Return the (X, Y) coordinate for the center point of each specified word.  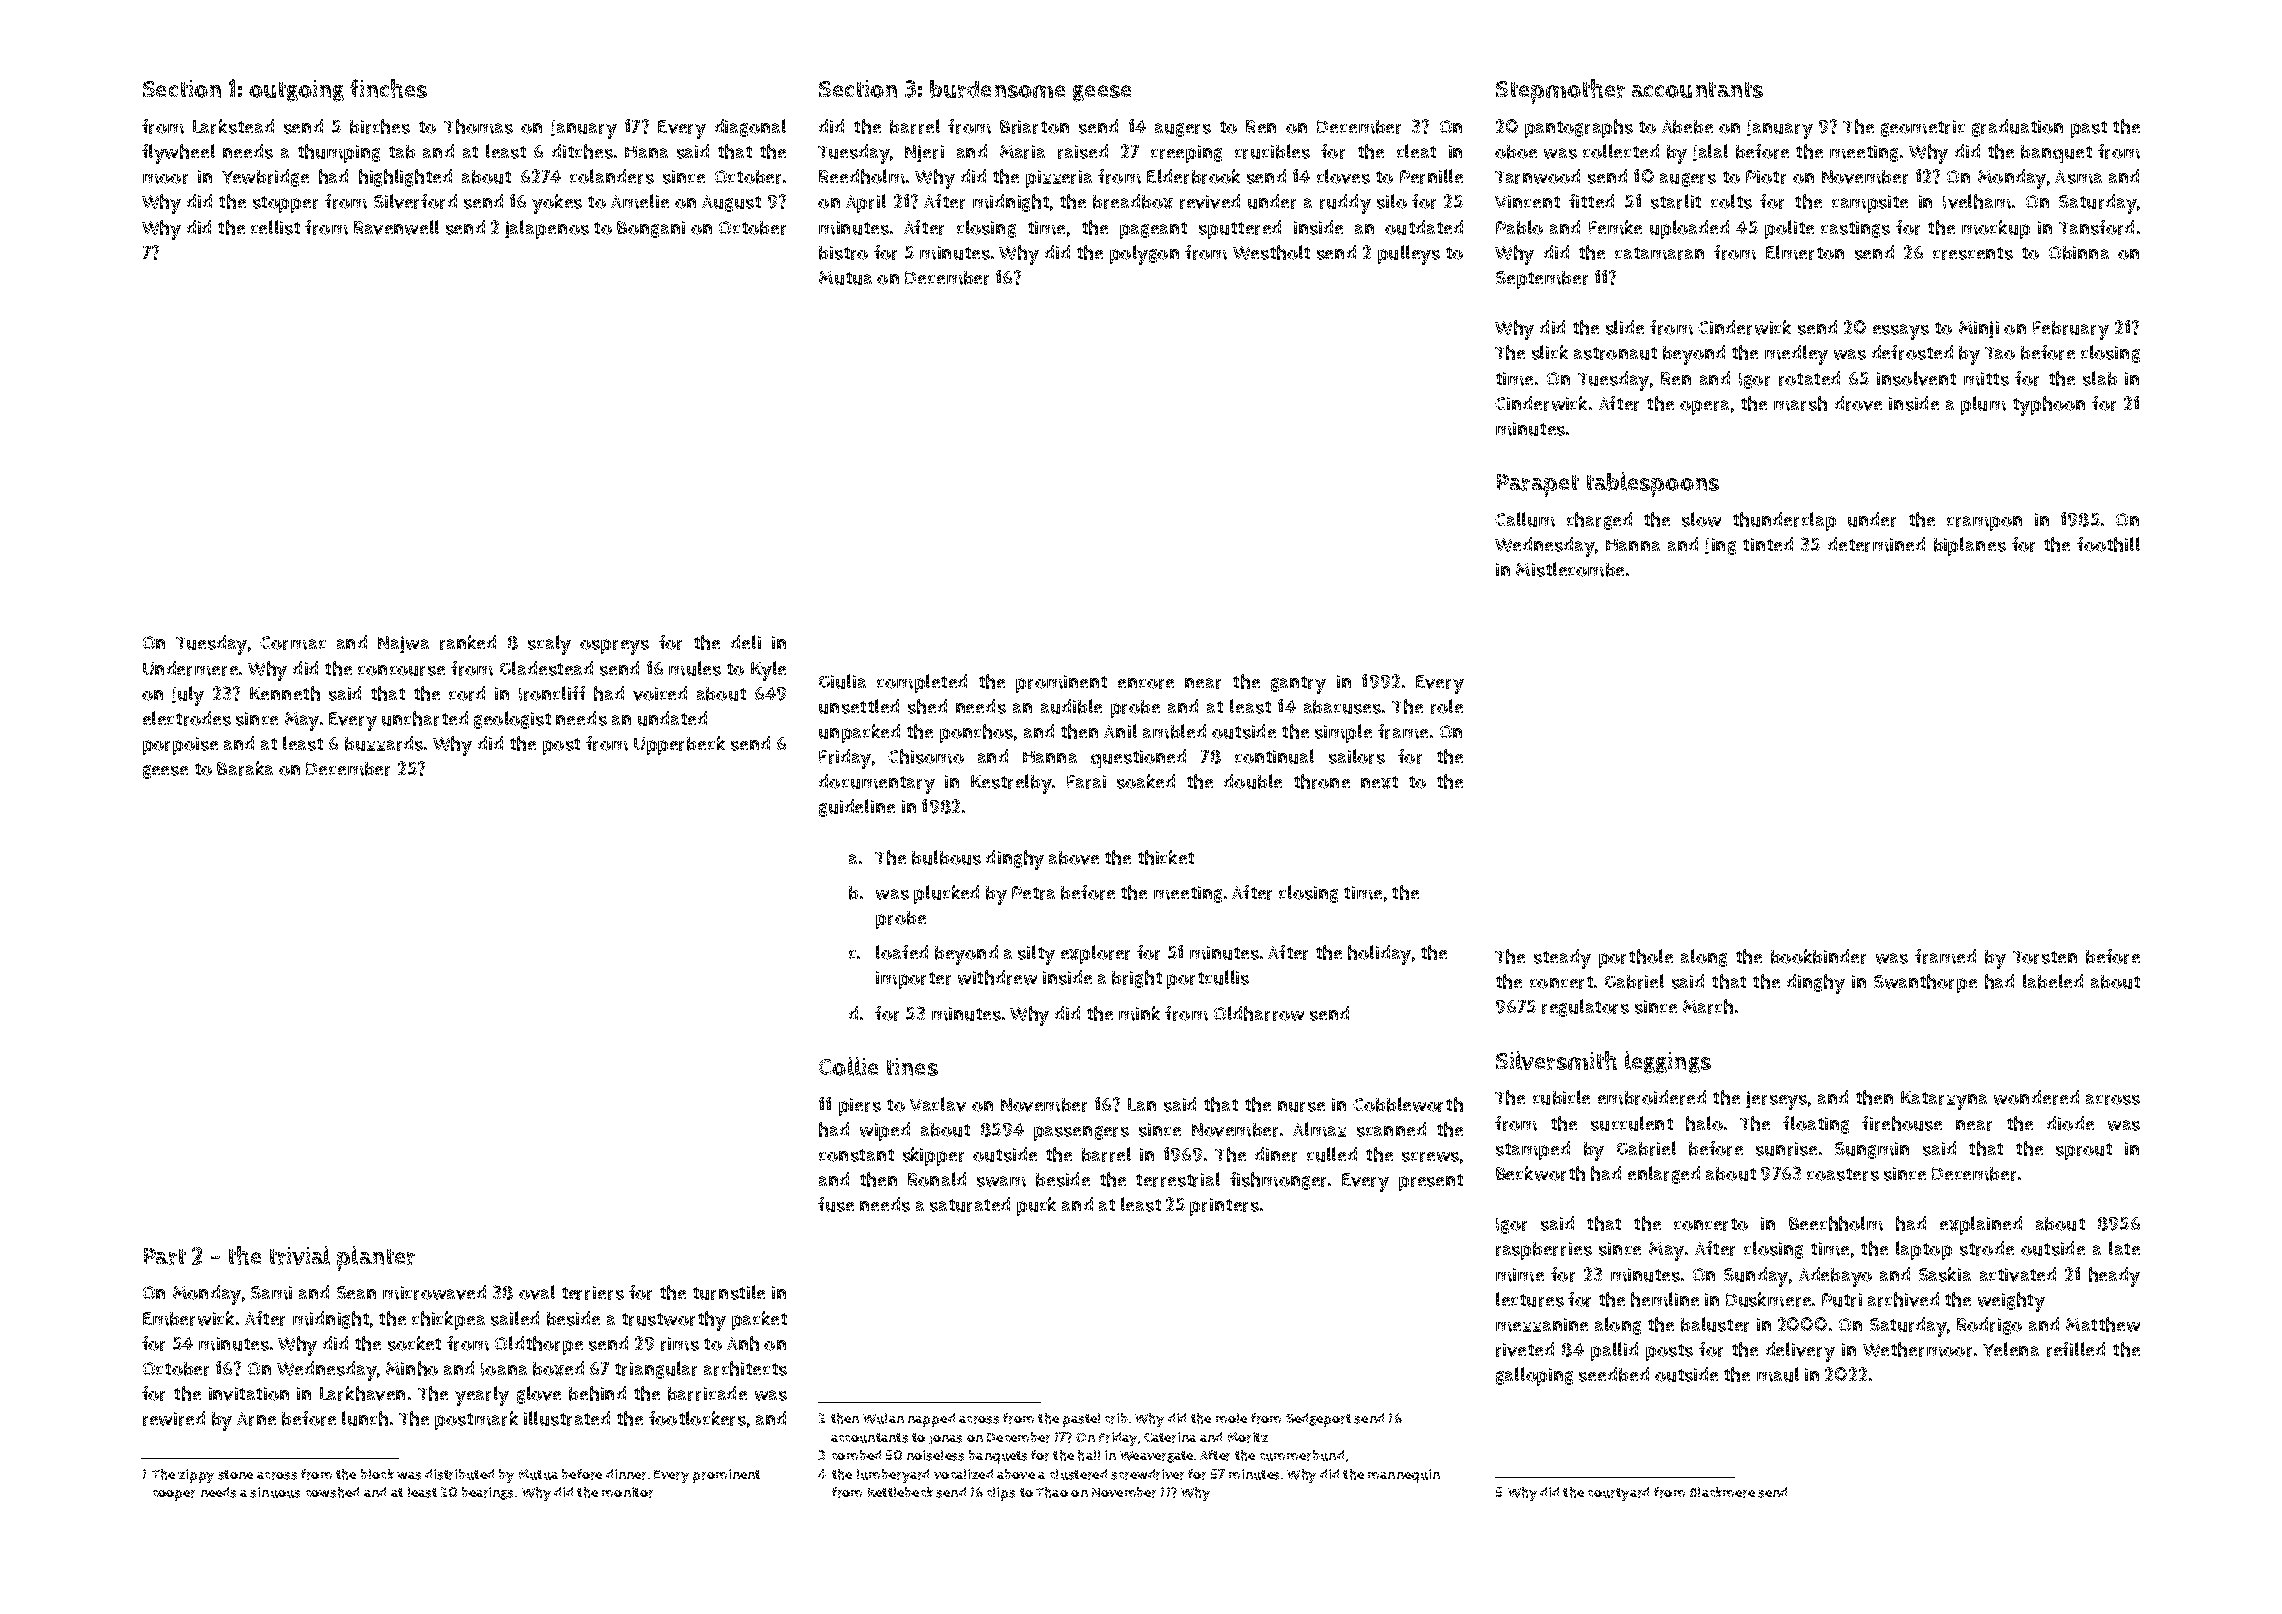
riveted (1525, 1349)
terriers (593, 1293)
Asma (2078, 177)
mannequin (1404, 1476)
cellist (275, 227)
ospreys (614, 647)
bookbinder (1818, 956)
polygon (1144, 255)
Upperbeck (679, 745)
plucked (946, 894)
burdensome (997, 89)
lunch (365, 1418)
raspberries (1544, 1251)
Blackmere (1722, 1492)
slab (2100, 378)
